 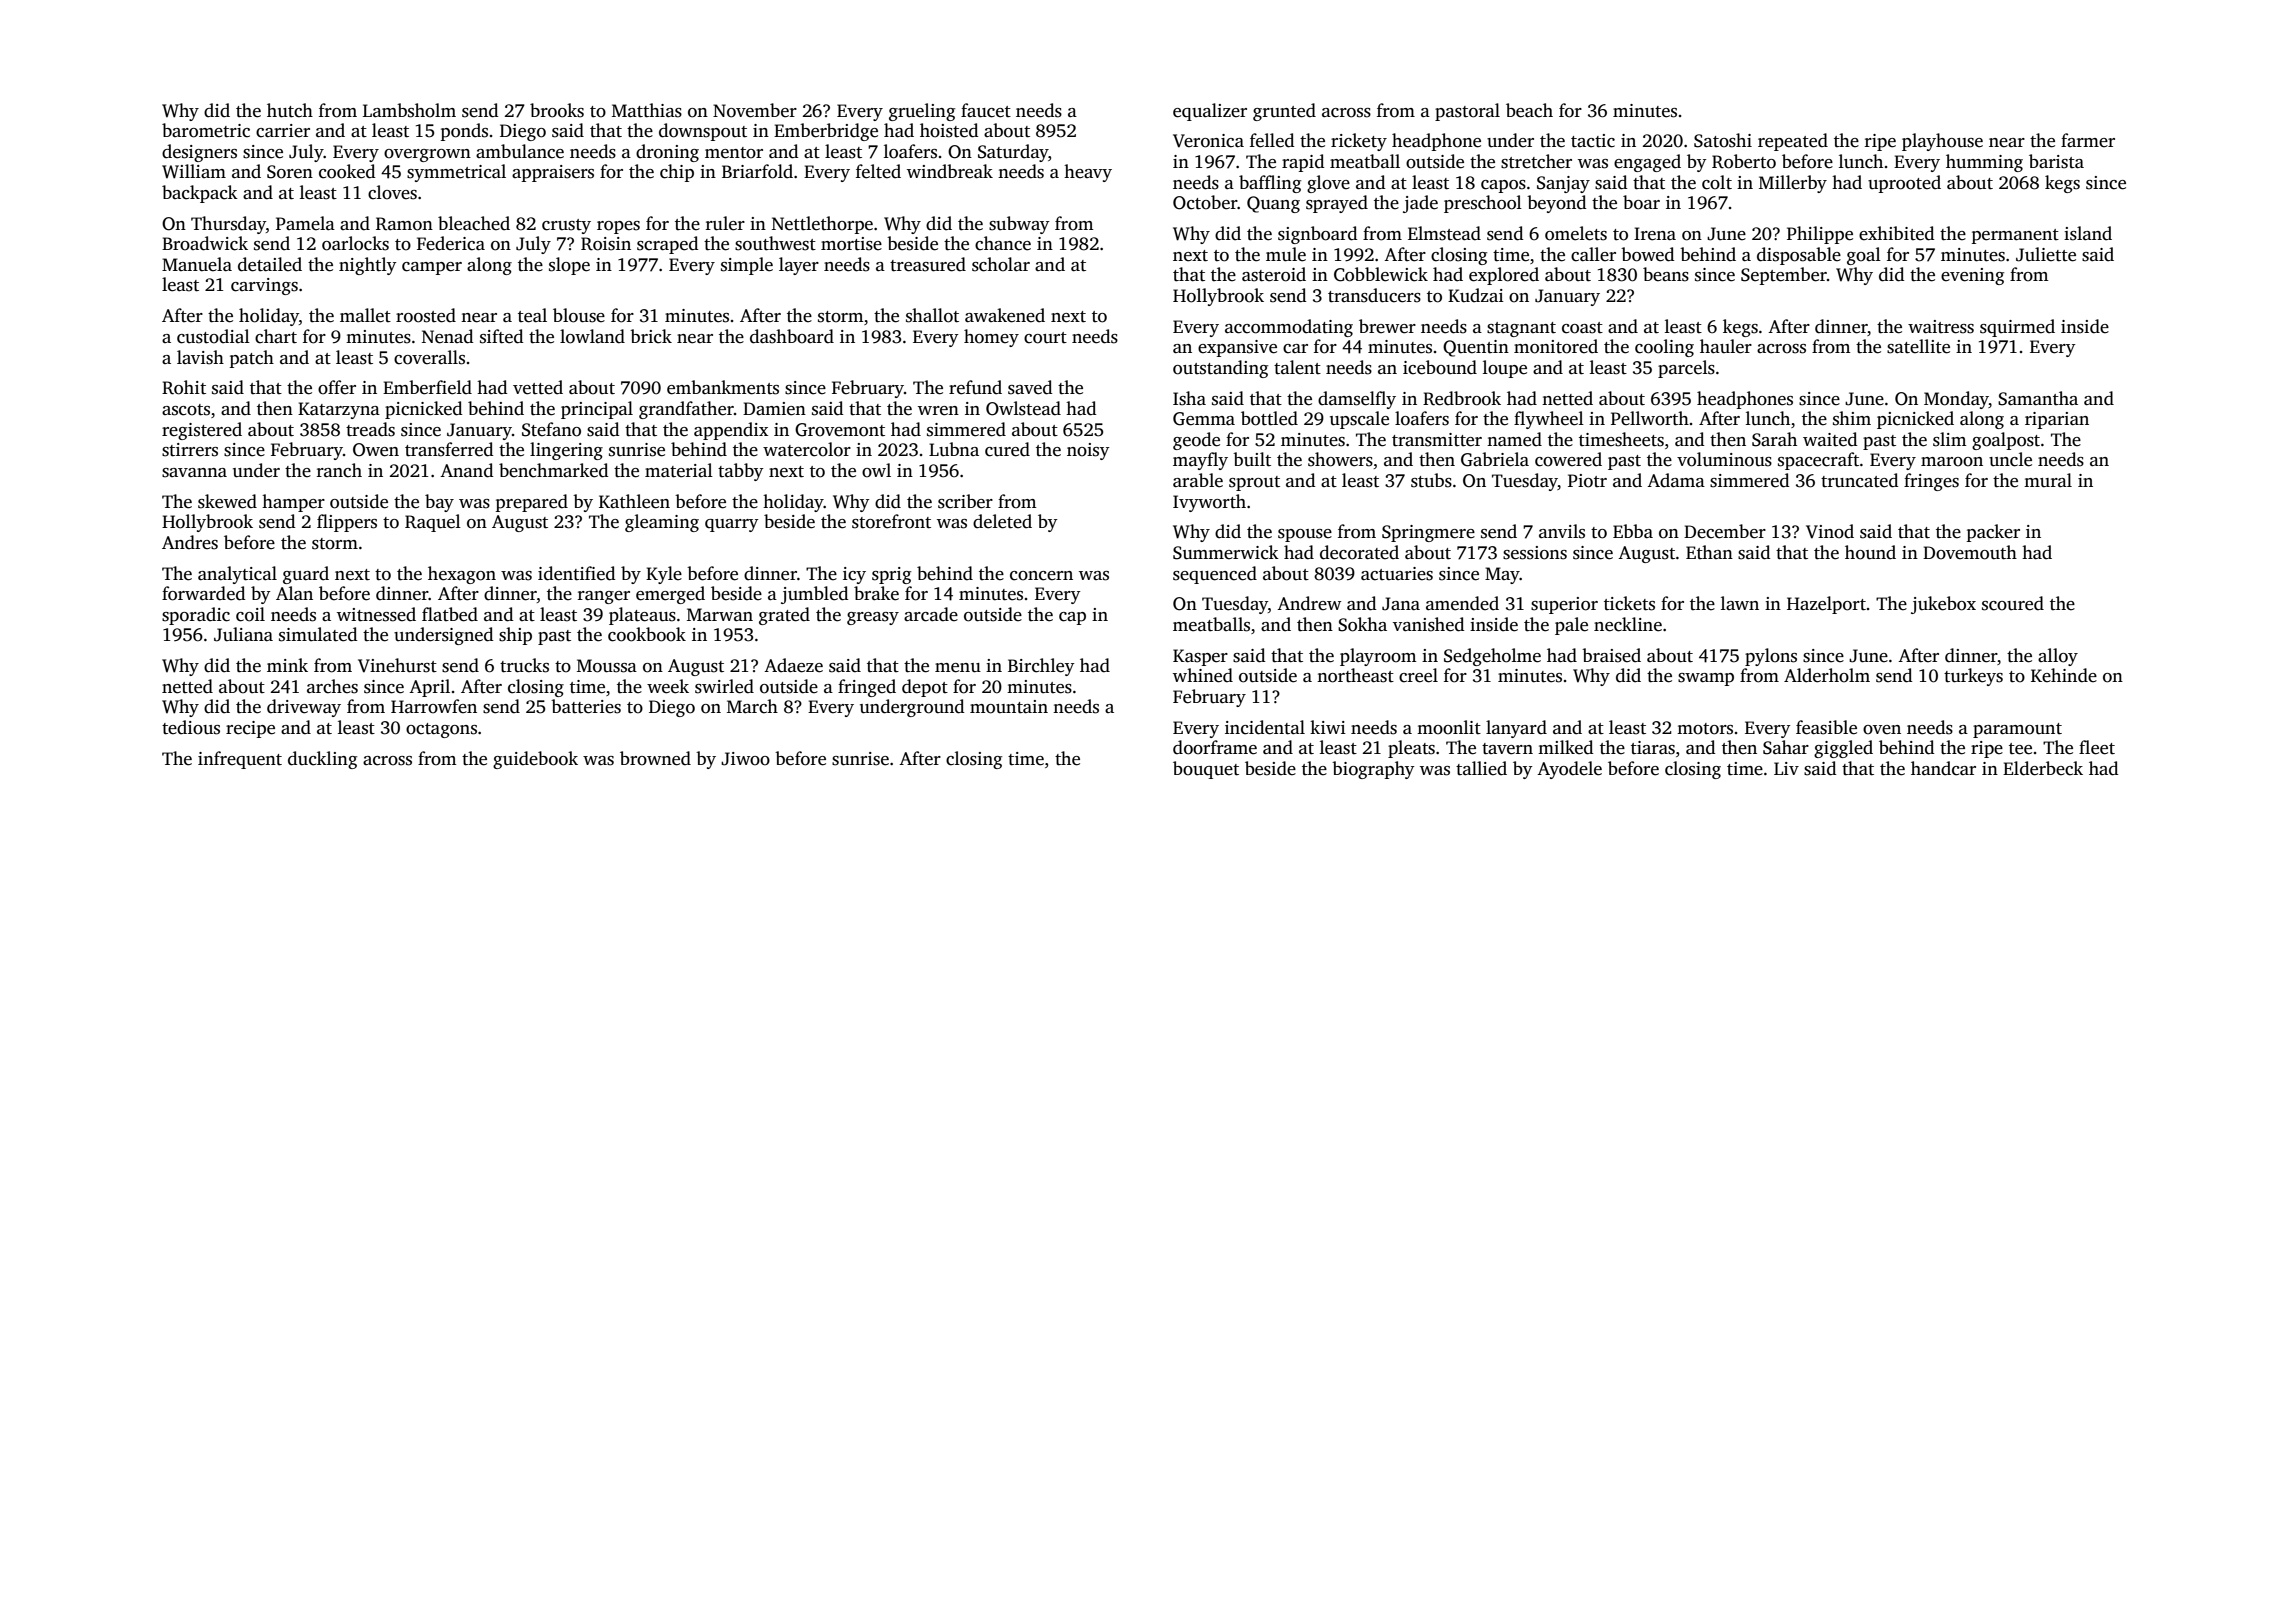 I want to click on beach, so click(x=1529, y=110).
